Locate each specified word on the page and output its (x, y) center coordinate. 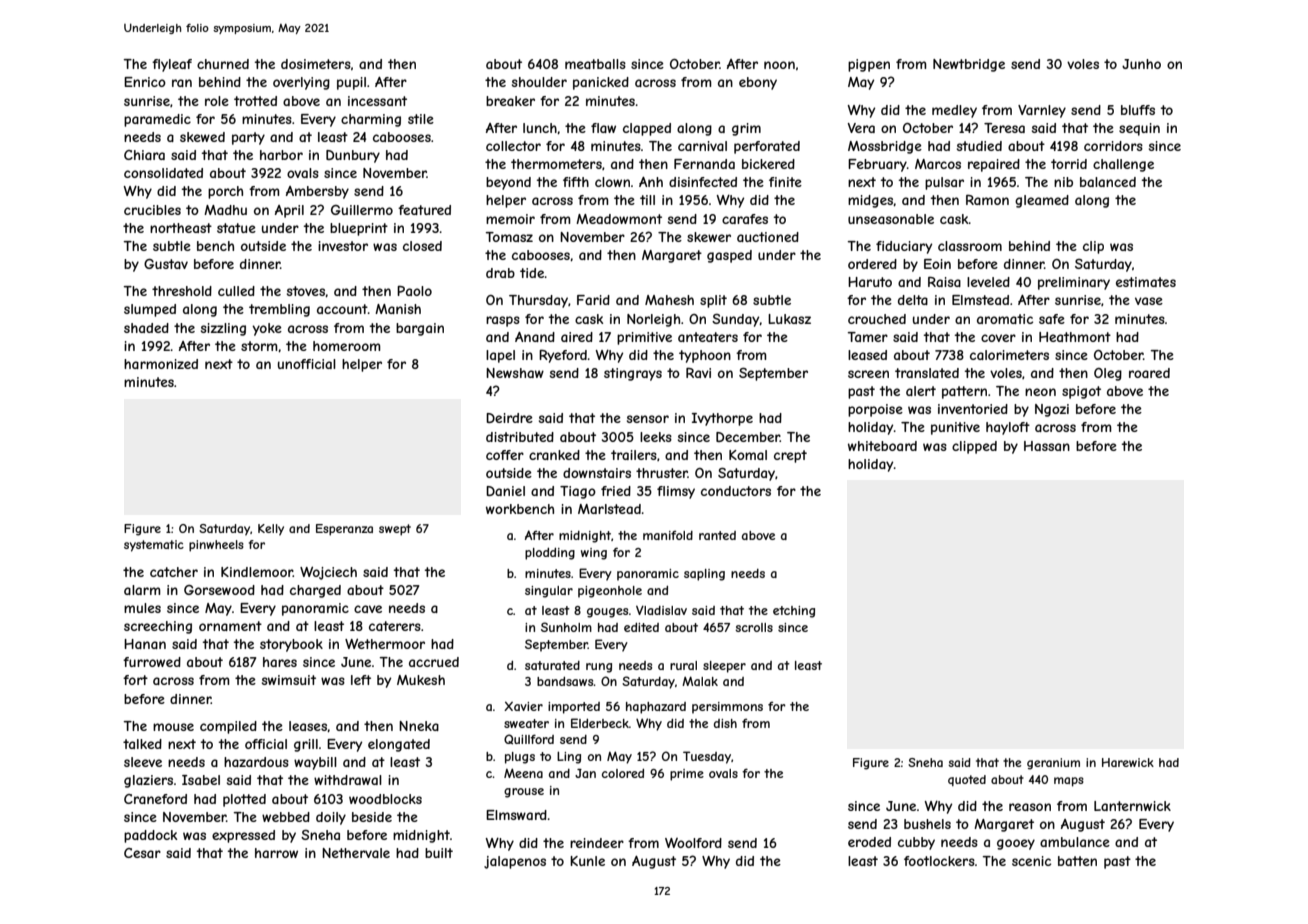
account (342, 309)
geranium (1053, 764)
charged (315, 591)
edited (641, 627)
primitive (644, 338)
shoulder (539, 82)
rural (683, 665)
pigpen (869, 65)
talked (142, 744)
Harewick (1128, 762)
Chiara (144, 155)
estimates (1146, 282)
